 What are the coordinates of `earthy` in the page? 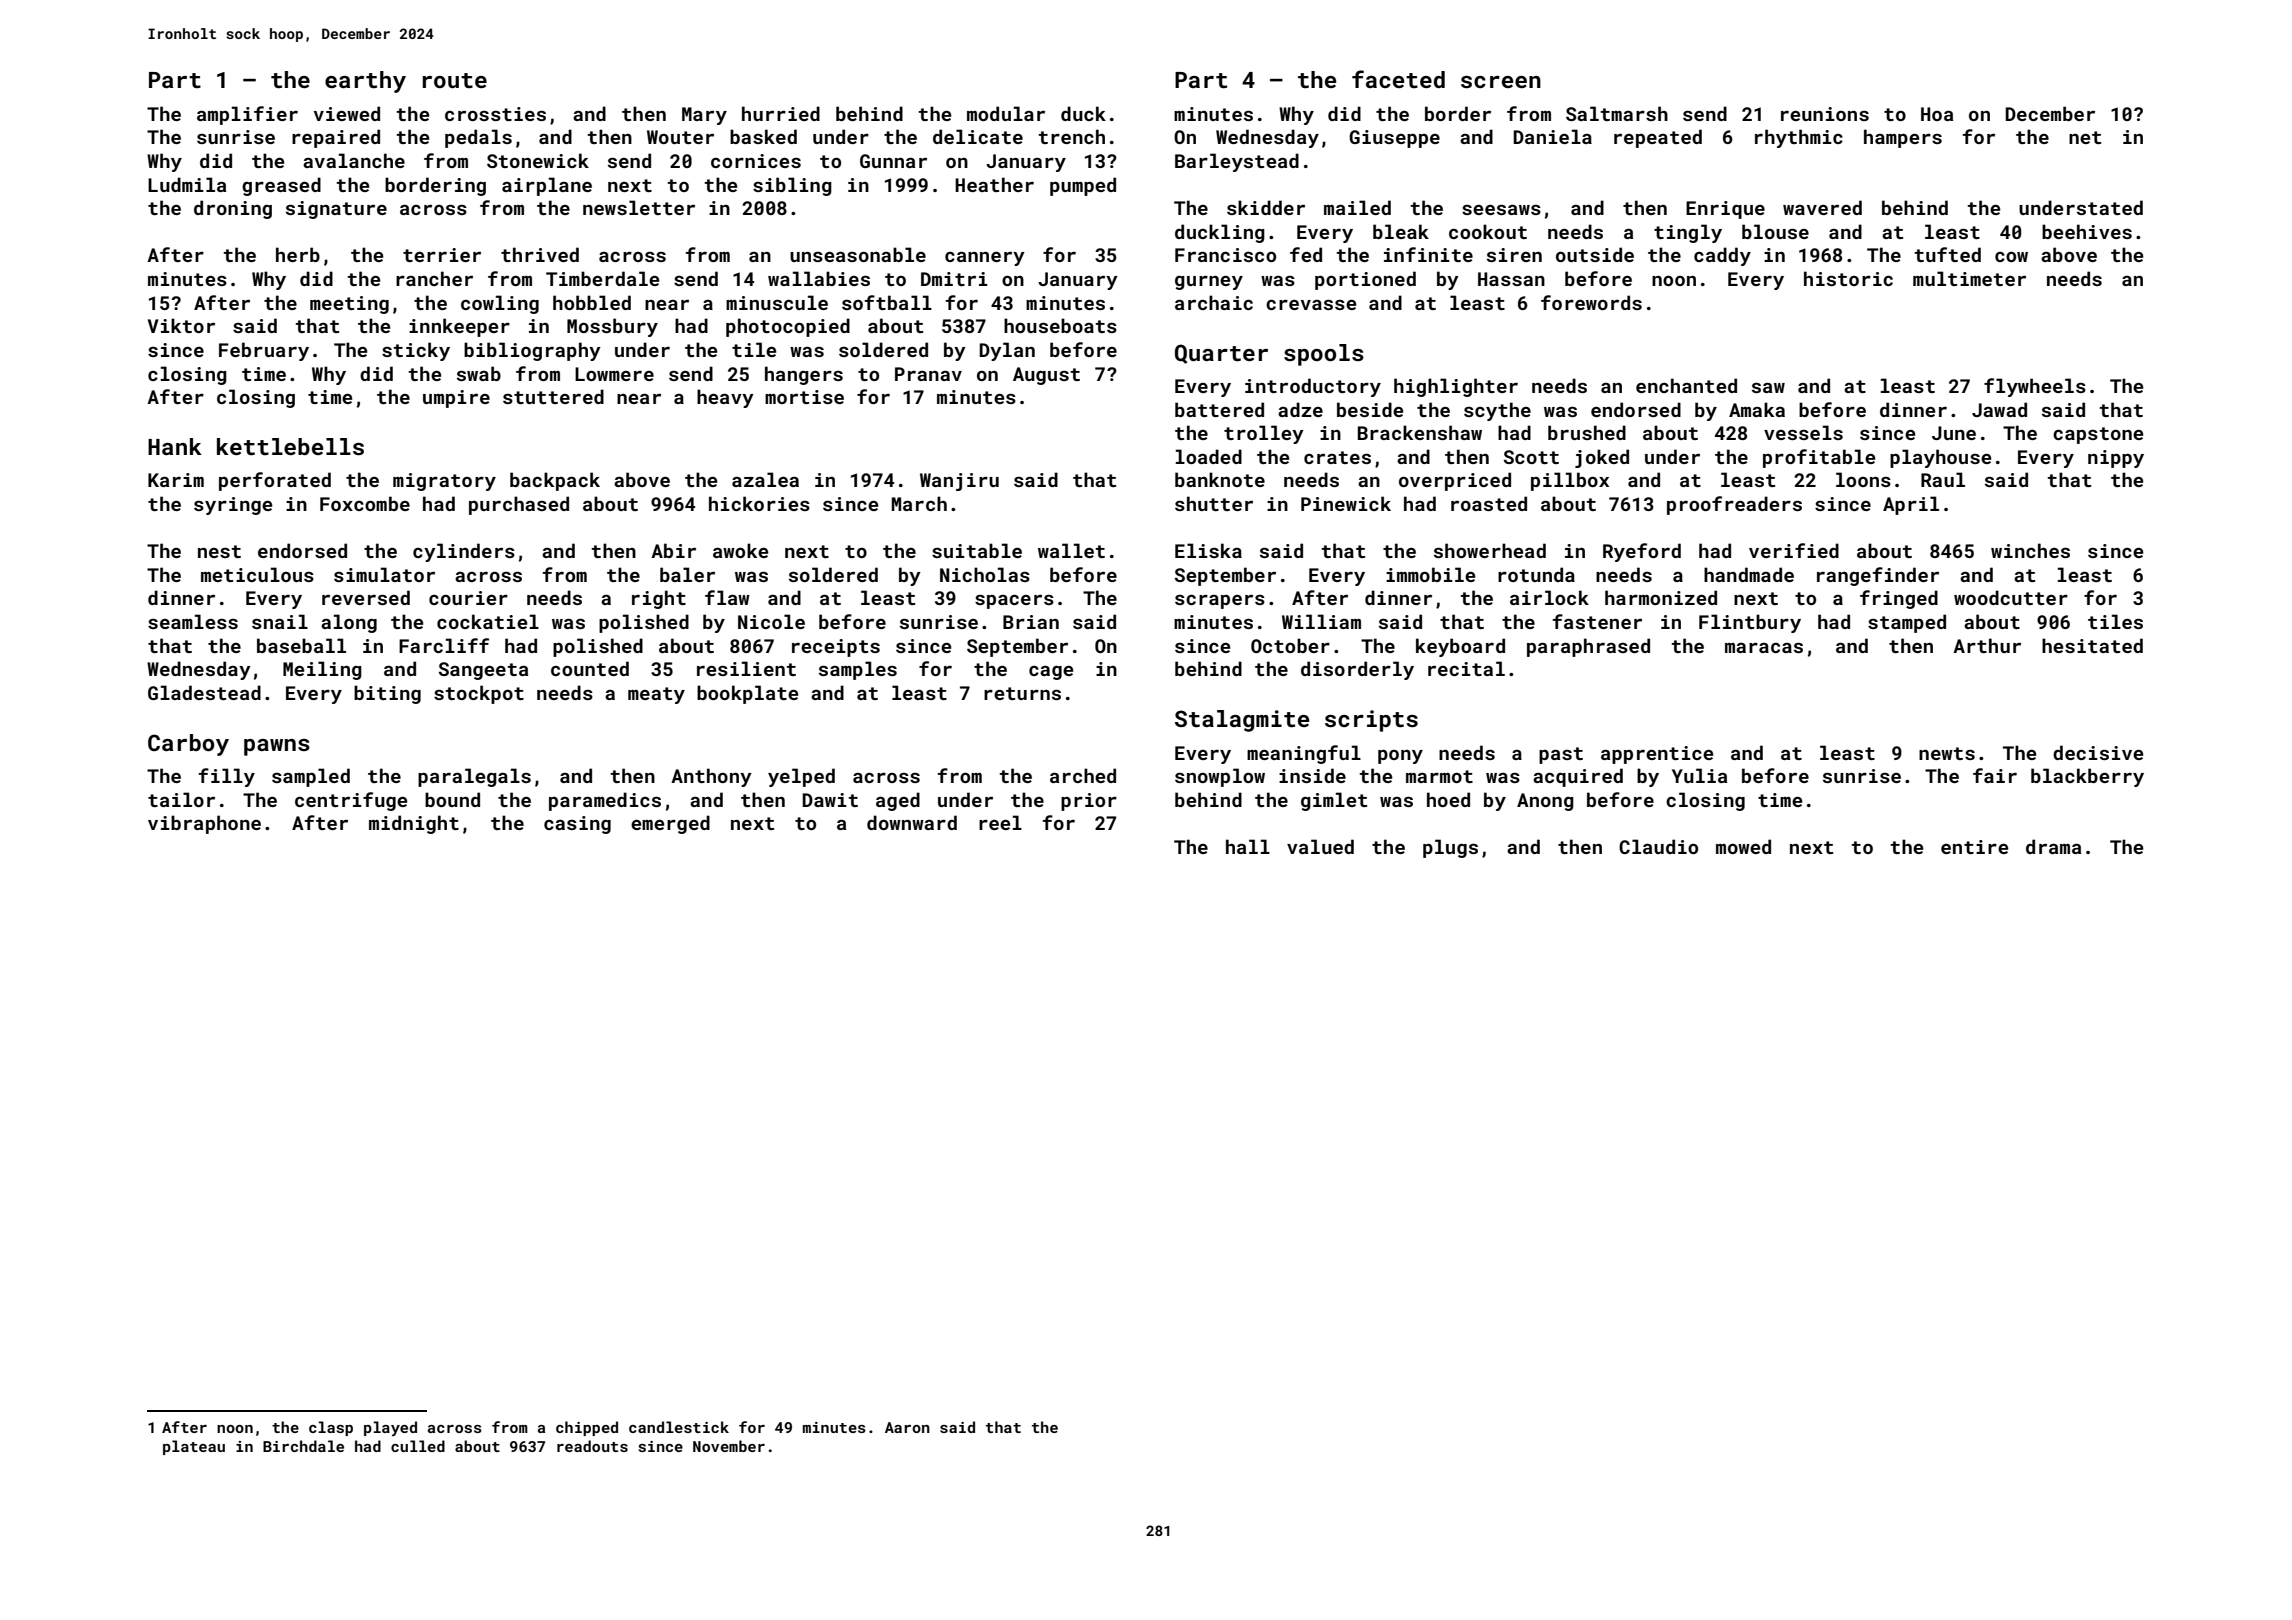 It's located at (365, 82).
